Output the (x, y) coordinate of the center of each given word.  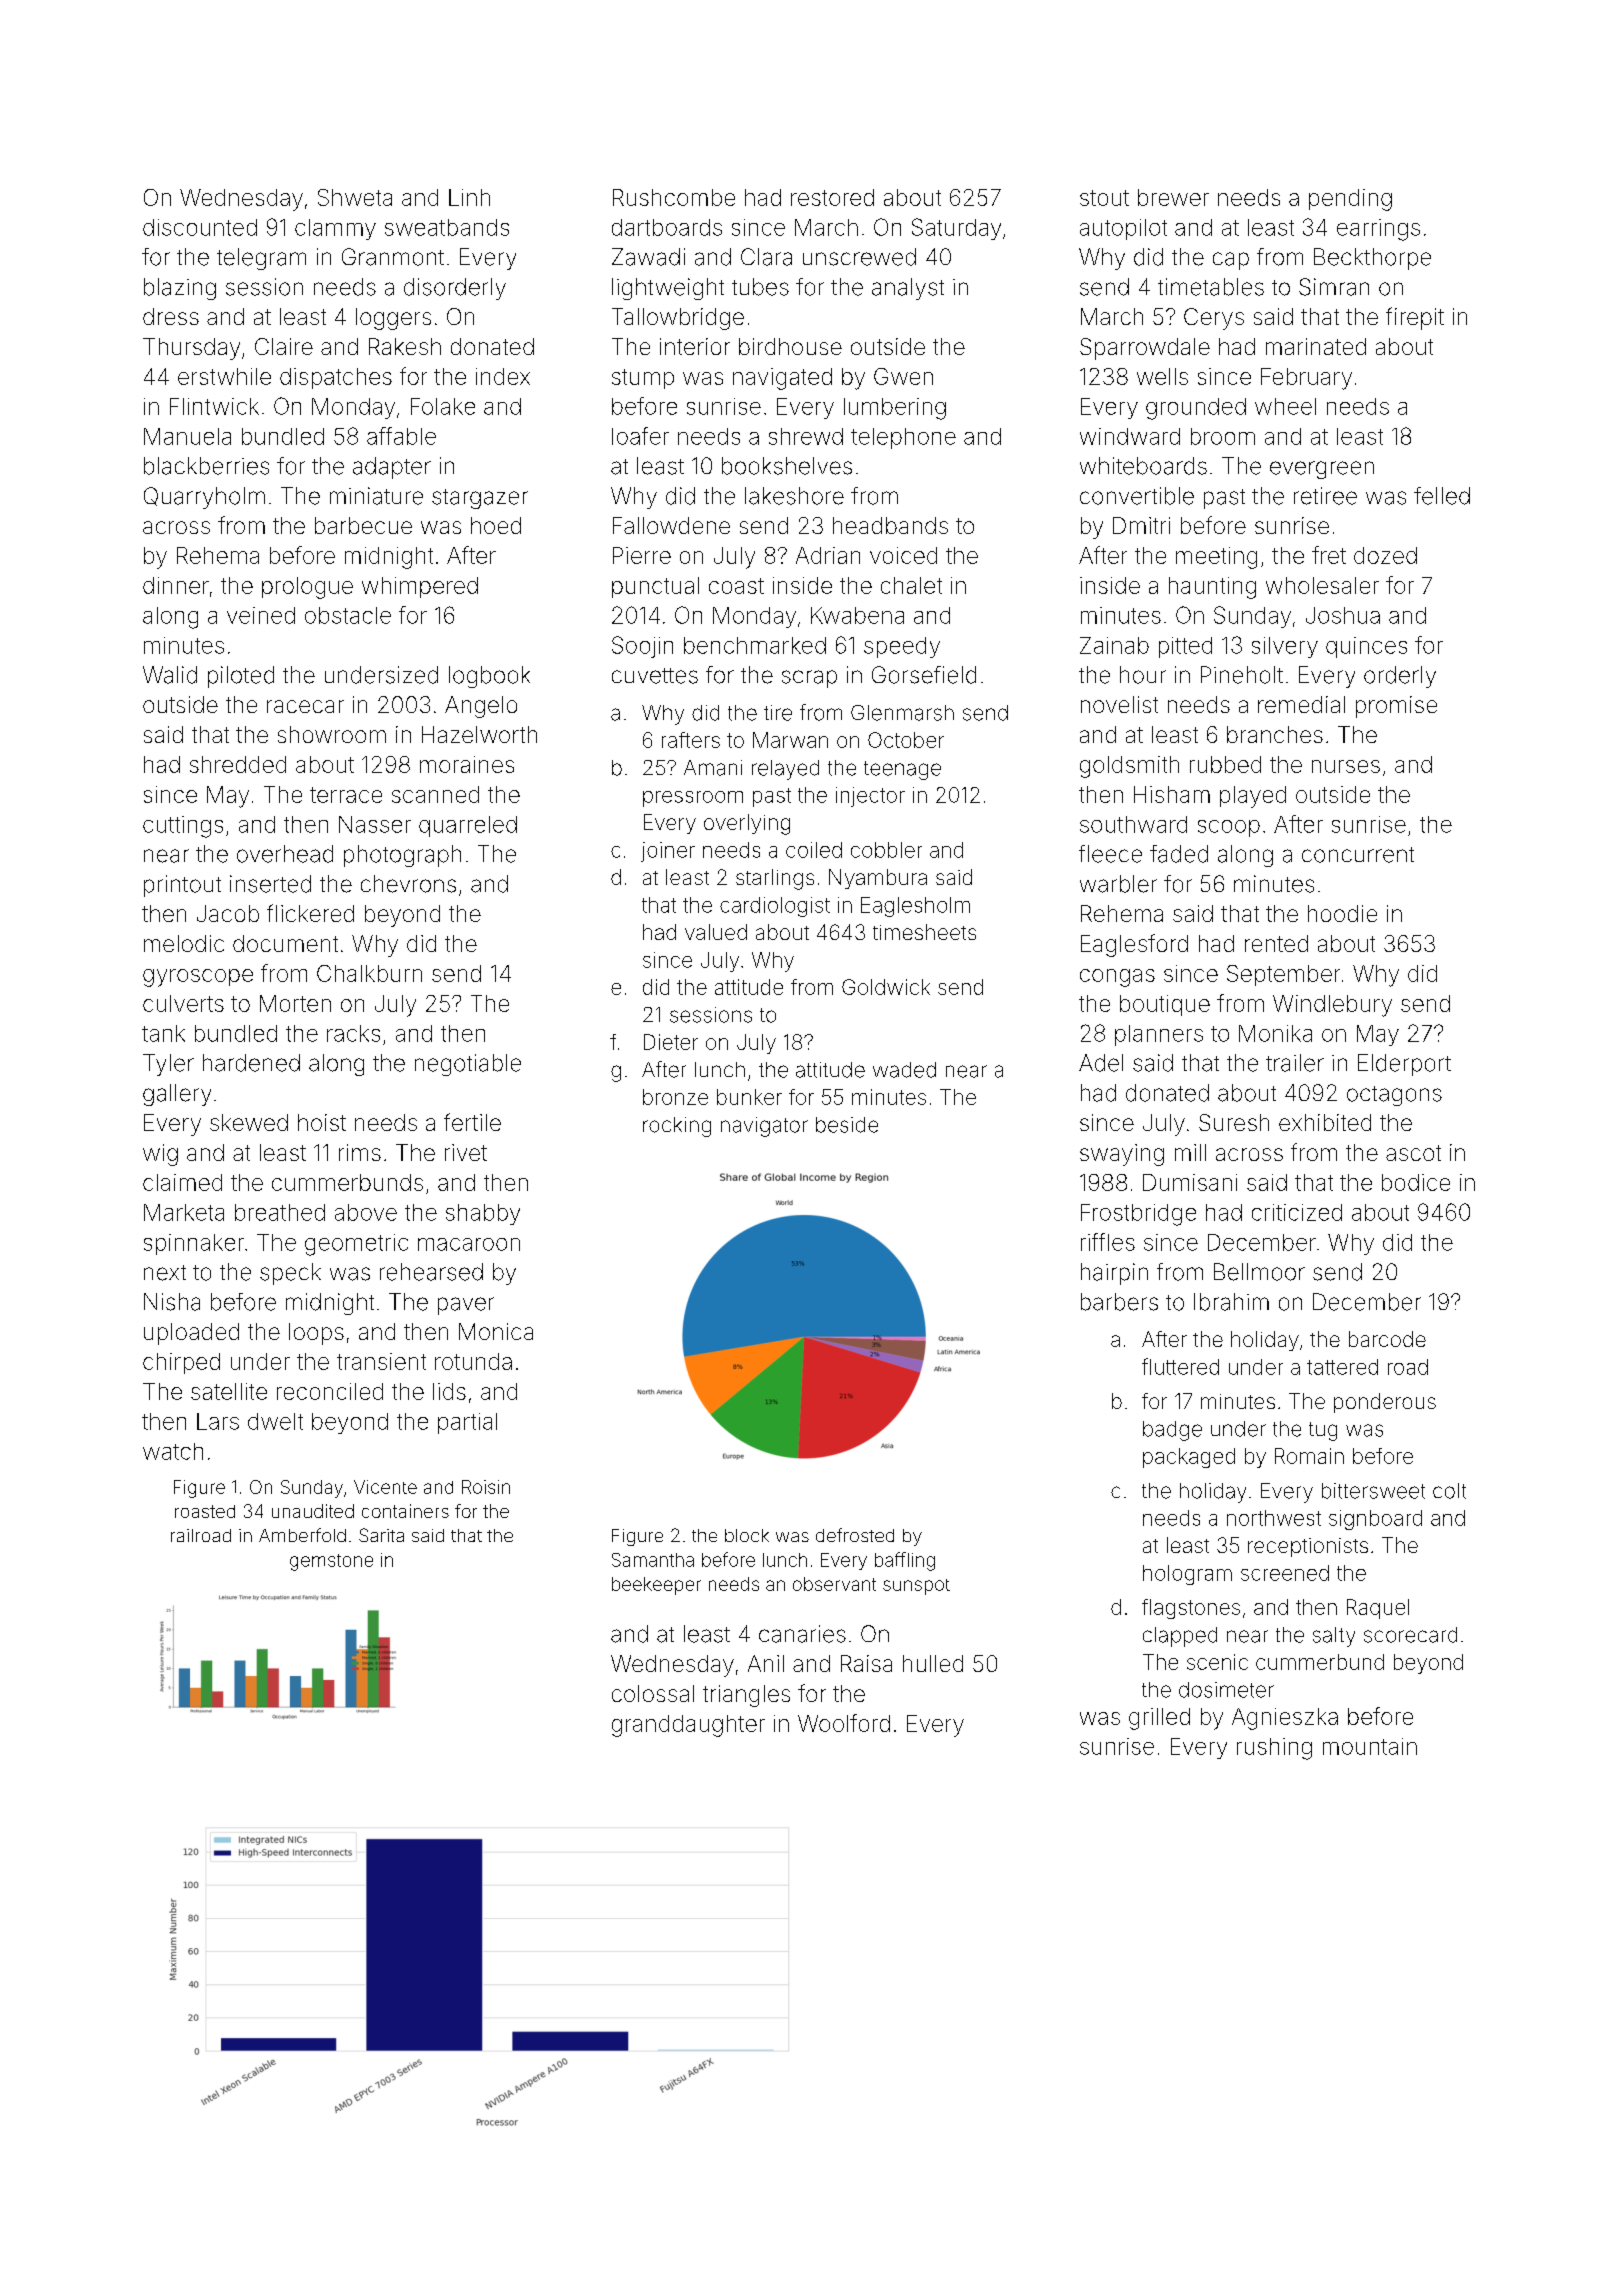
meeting (1216, 558)
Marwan (790, 740)
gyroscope (198, 978)
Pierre (642, 555)
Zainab (1114, 645)
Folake (443, 406)
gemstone (331, 1562)
